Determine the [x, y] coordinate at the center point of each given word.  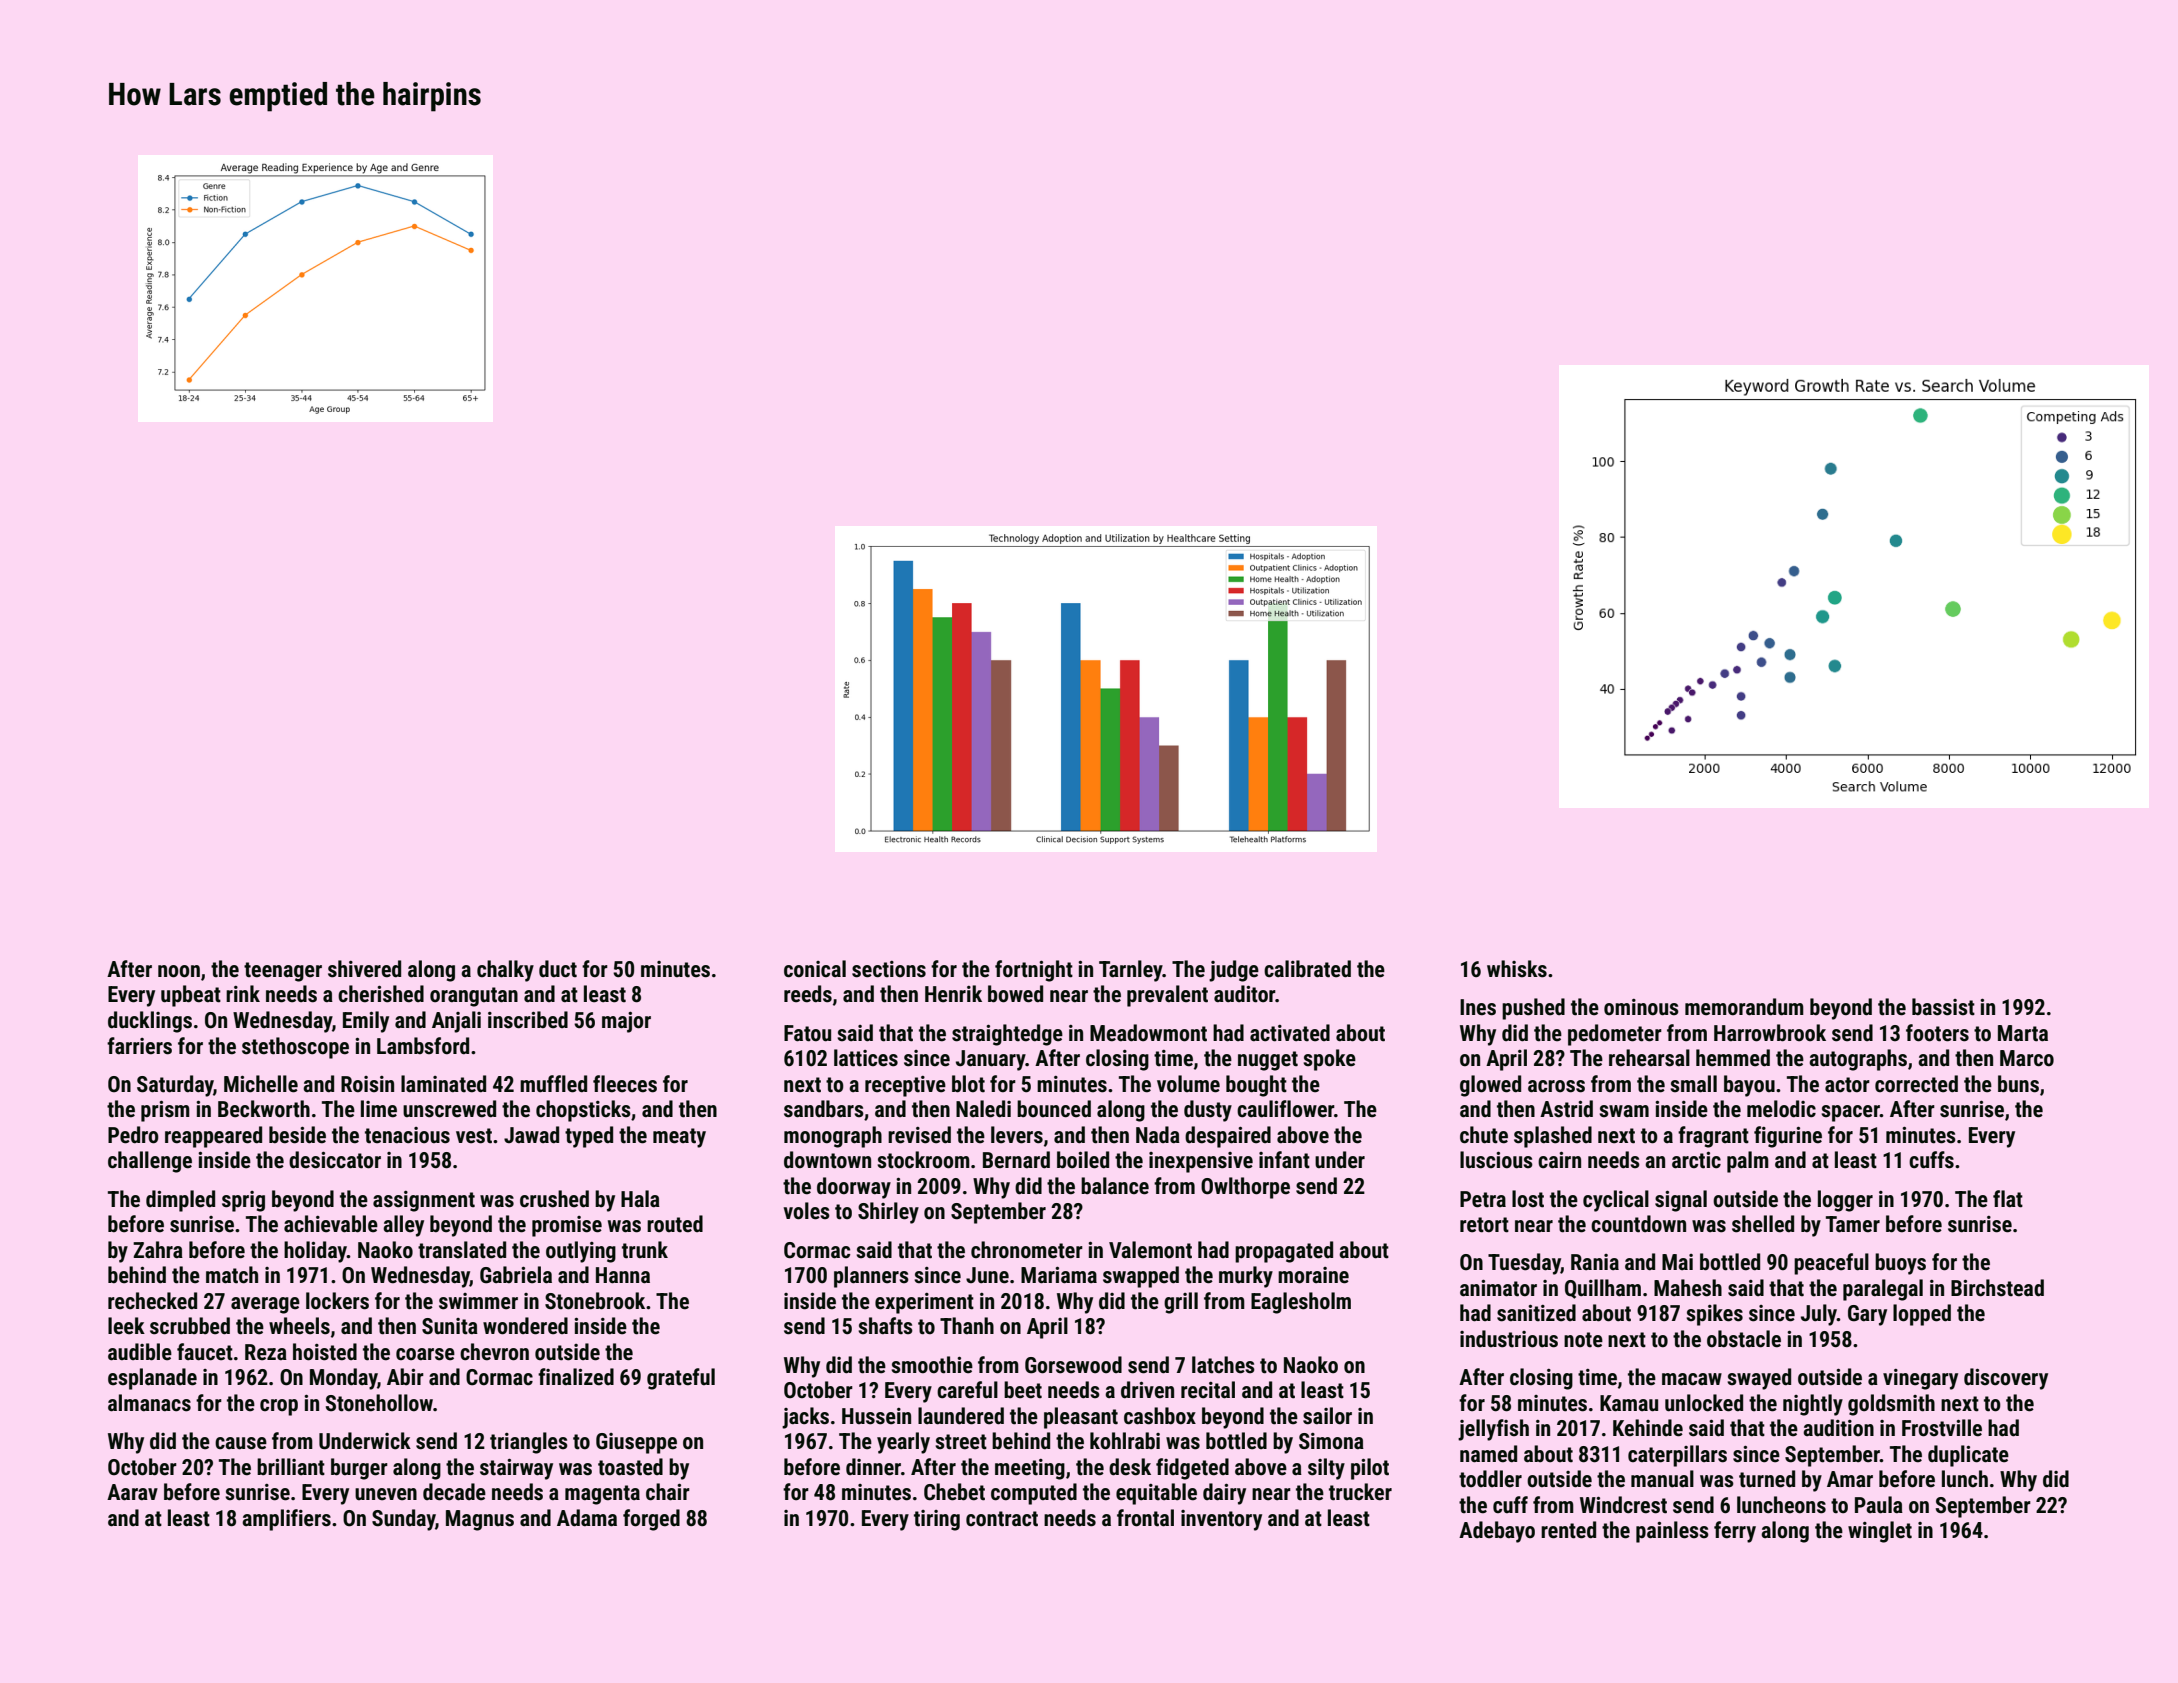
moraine [1313, 1275]
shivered [364, 969]
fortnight [1034, 971]
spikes [1714, 1315]
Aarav [132, 1492]
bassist [1943, 1007]
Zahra [158, 1249]
